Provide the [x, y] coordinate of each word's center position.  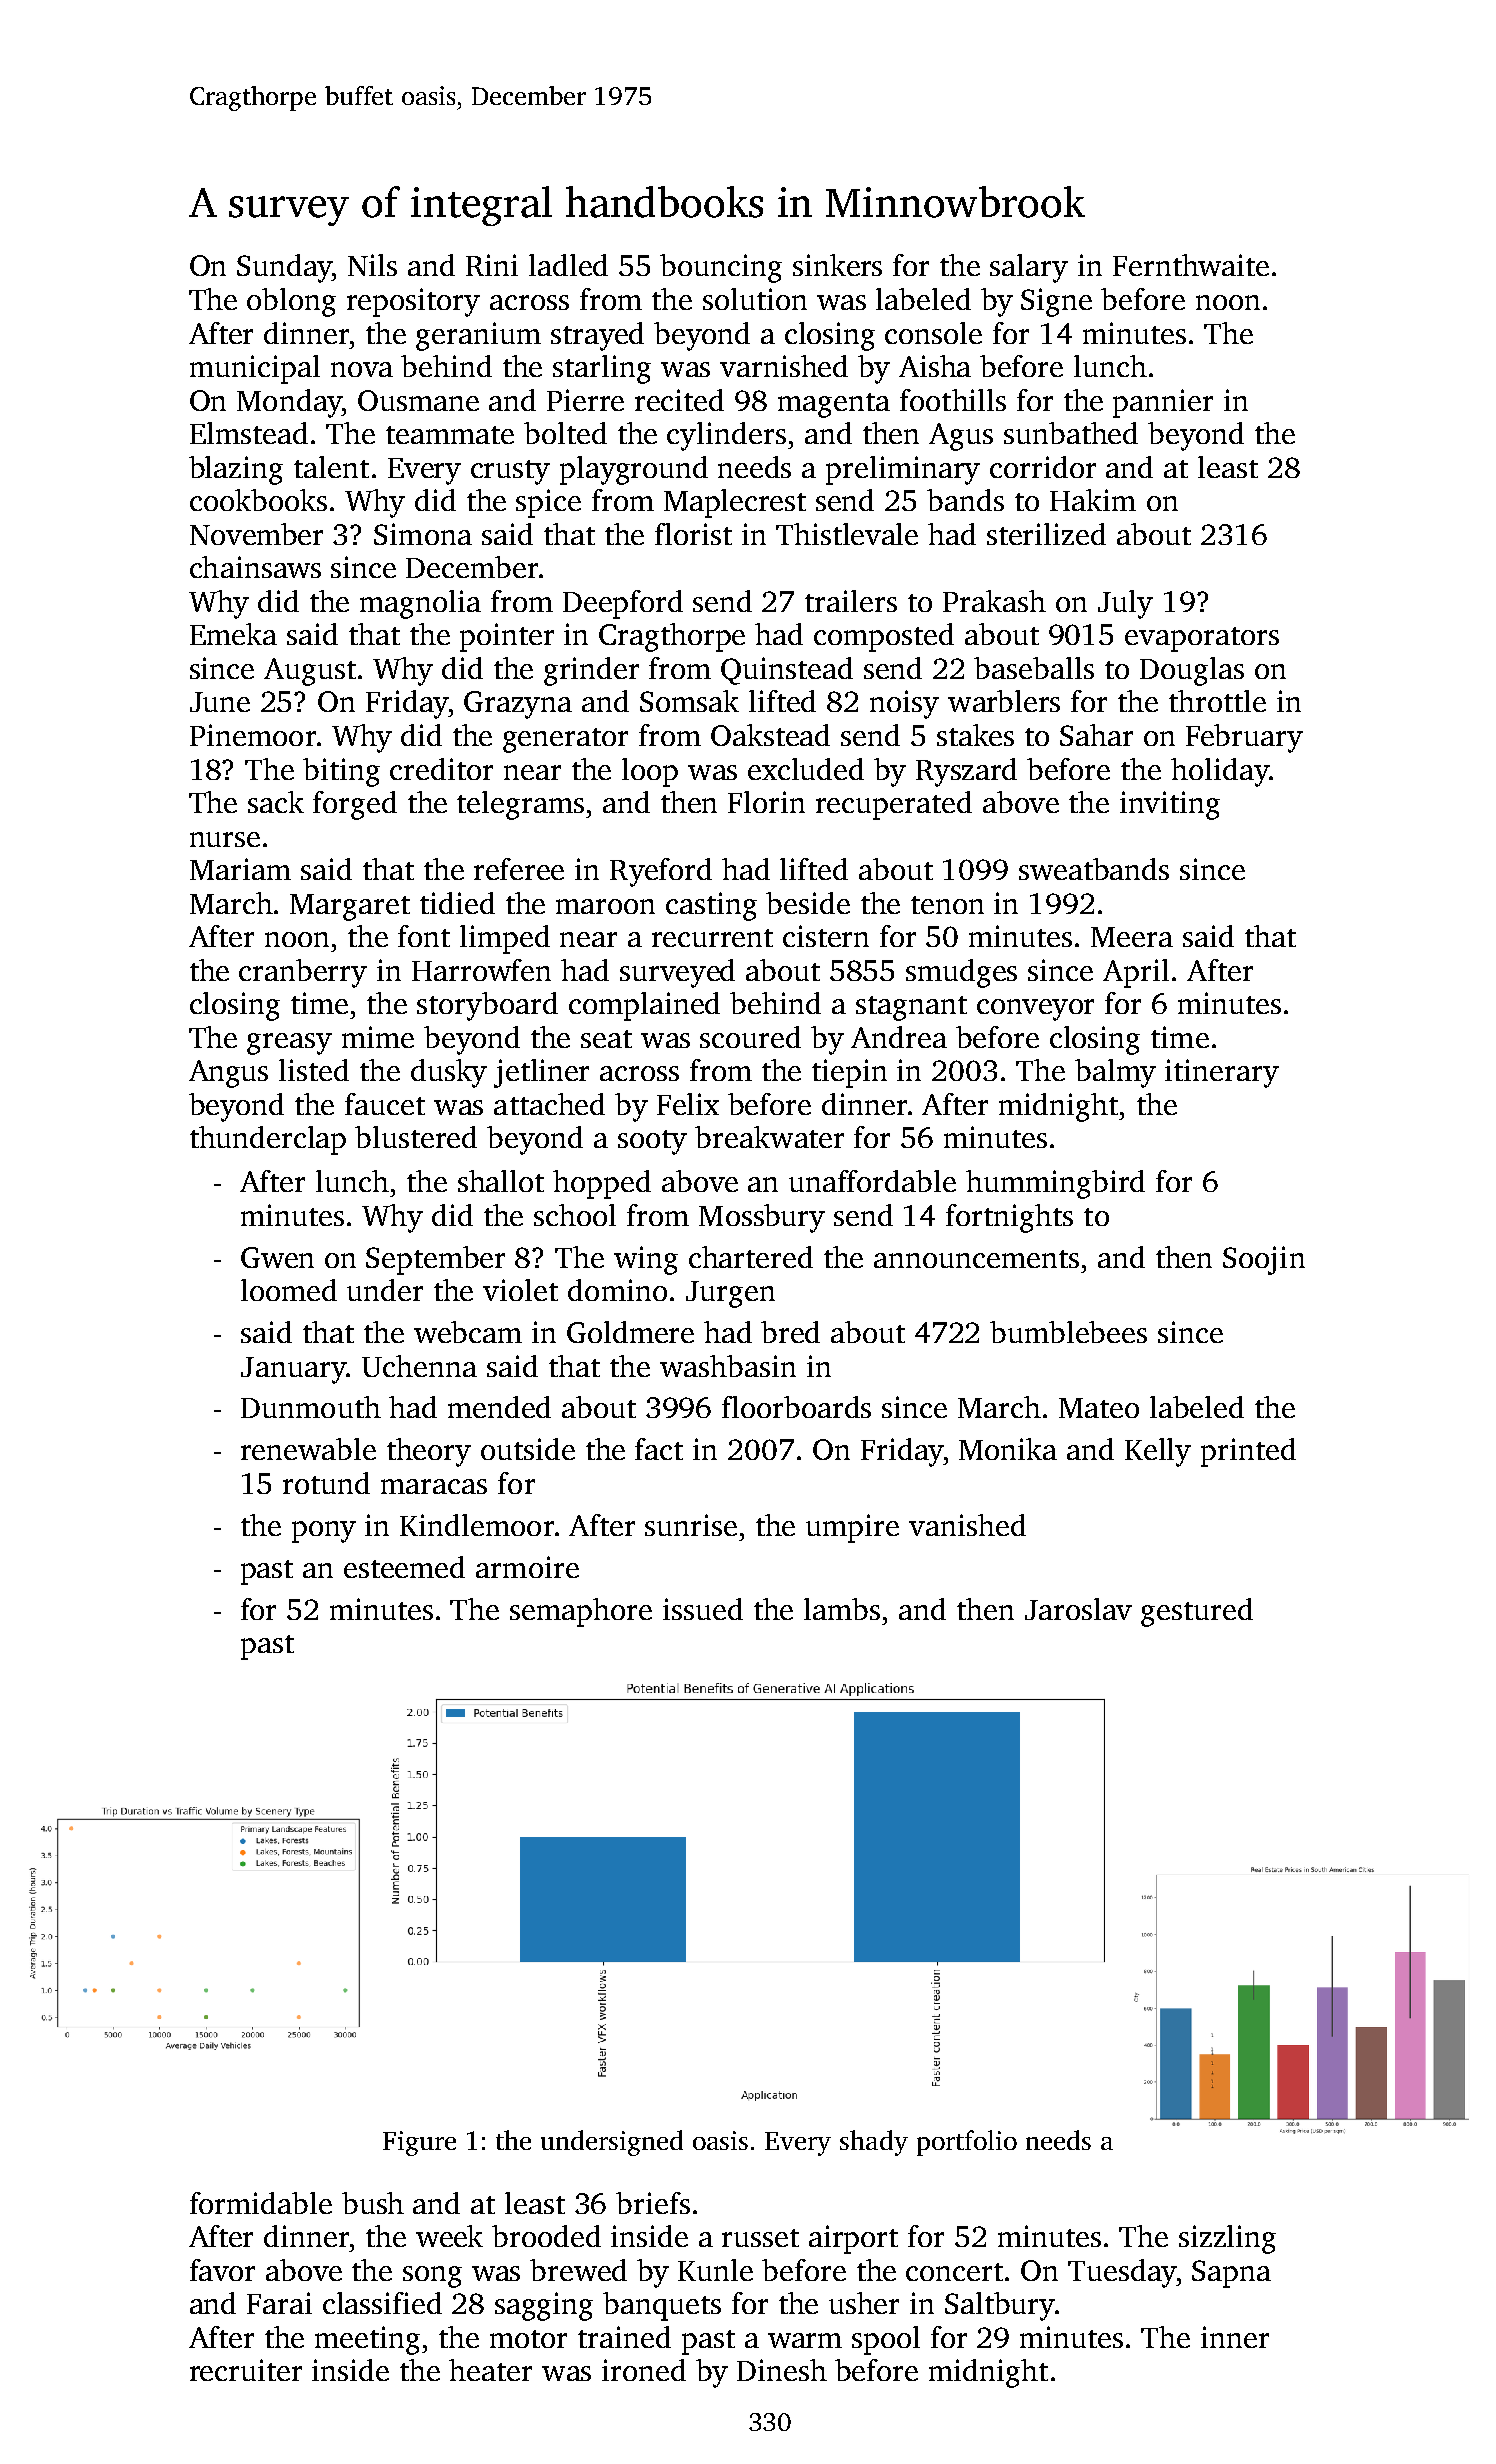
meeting [367, 2340]
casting [711, 906]
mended [499, 1407]
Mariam [240, 869]
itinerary [1222, 1073]
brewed [578, 2270]
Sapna [1231, 2274]
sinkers [837, 265]
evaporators [1202, 639]
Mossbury [762, 1218]
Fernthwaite [1191, 265]
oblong [291, 302]
